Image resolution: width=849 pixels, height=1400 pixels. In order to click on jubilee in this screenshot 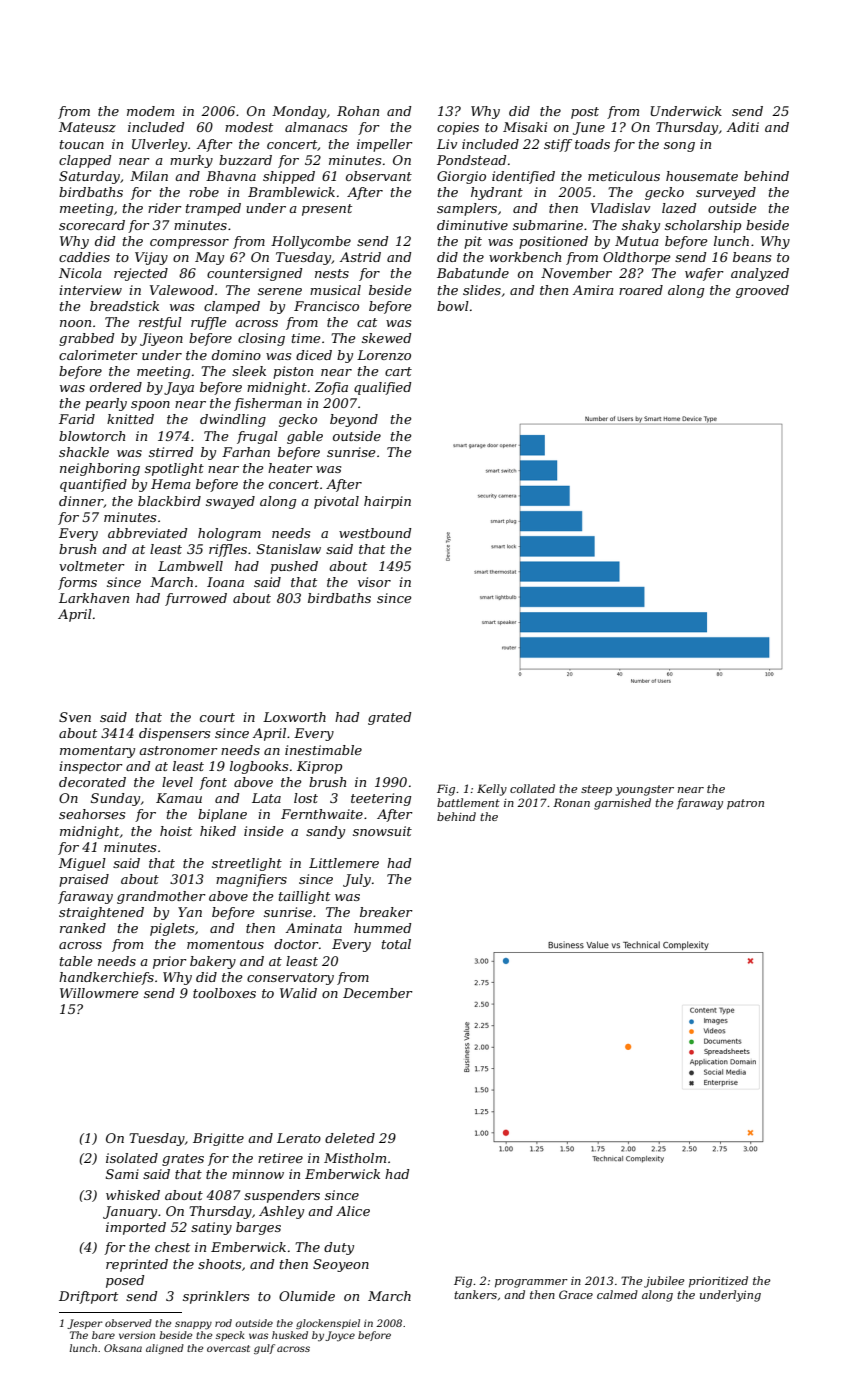, I will do `click(664, 1282)`.
